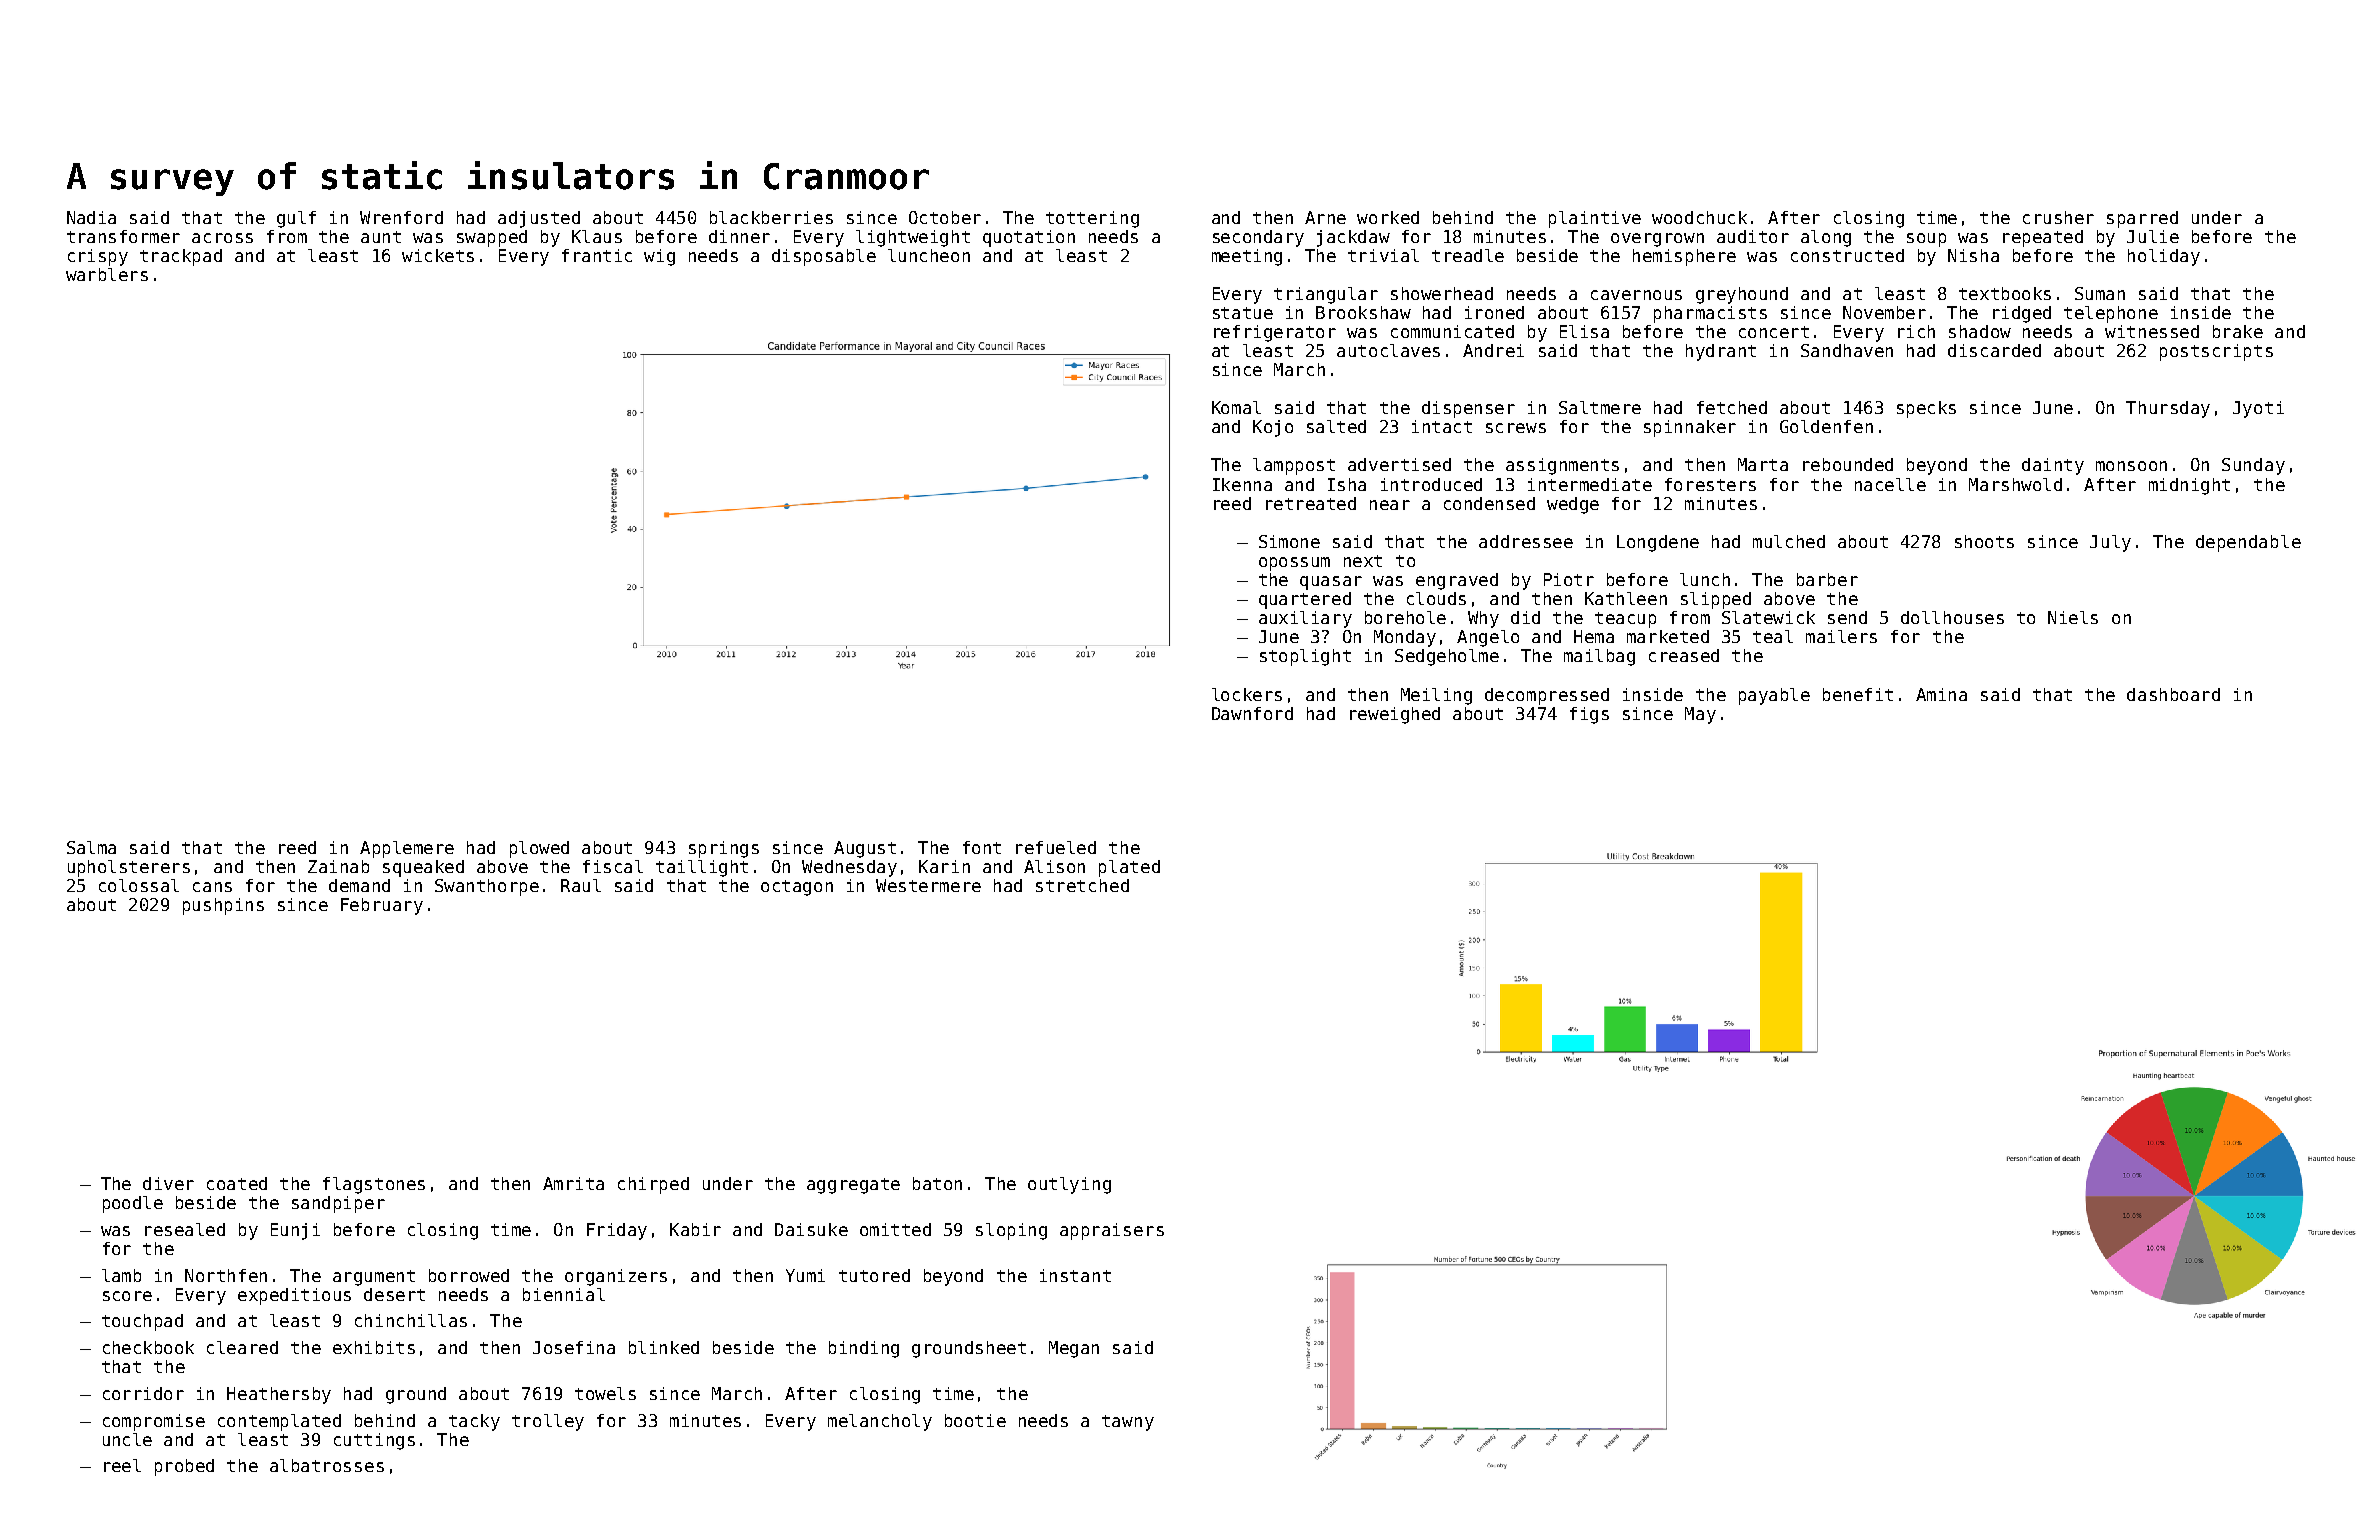  Describe the element at coordinates (327, 1465) in the screenshot. I see `albatrosses` at that location.
